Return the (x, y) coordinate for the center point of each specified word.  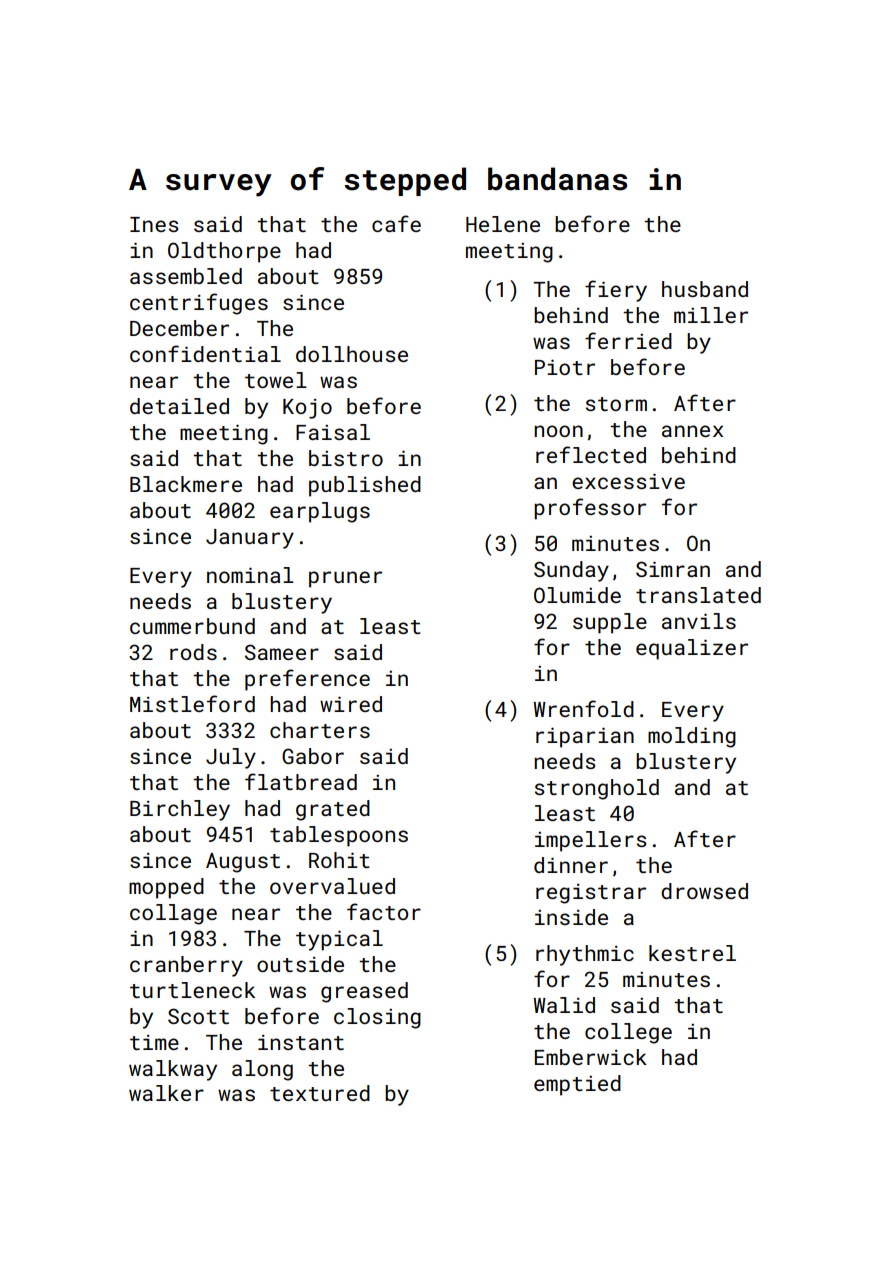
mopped (166, 888)
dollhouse (352, 354)
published (365, 486)
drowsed (704, 891)
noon (558, 431)
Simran (673, 569)
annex (692, 431)
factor (384, 911)
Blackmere (186, 484)
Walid (564, 1005)
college (628, 1033)
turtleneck (192, 990)
